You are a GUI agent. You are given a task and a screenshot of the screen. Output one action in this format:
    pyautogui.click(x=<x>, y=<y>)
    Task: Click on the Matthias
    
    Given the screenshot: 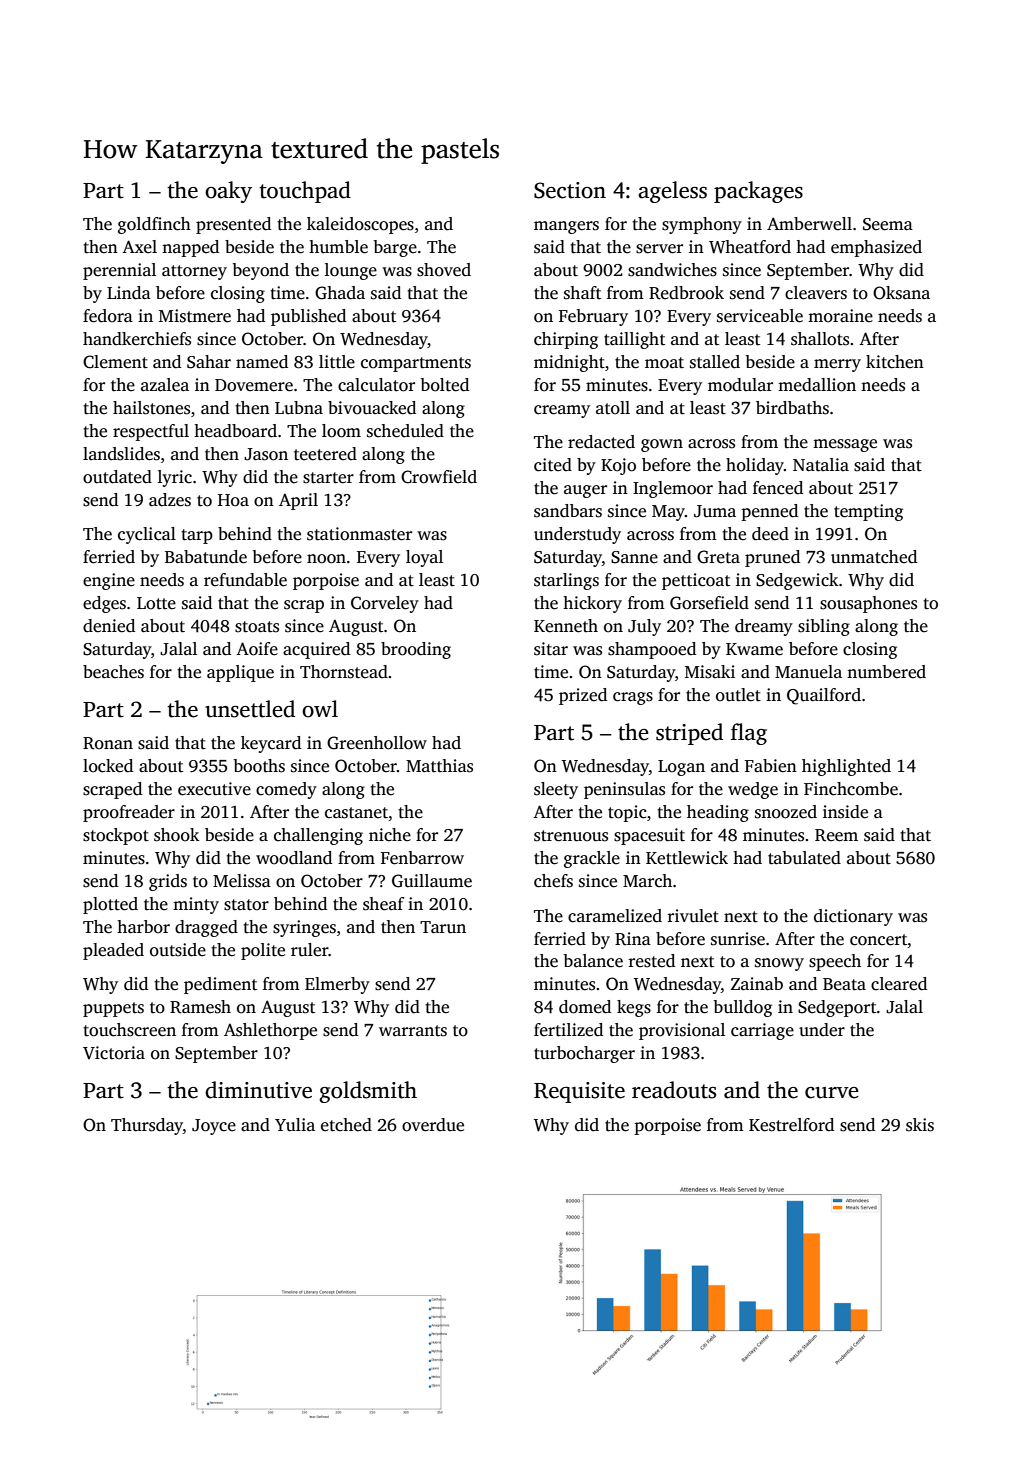 What is the action you would take?
    pyautogui.click(x=439, y=766)
